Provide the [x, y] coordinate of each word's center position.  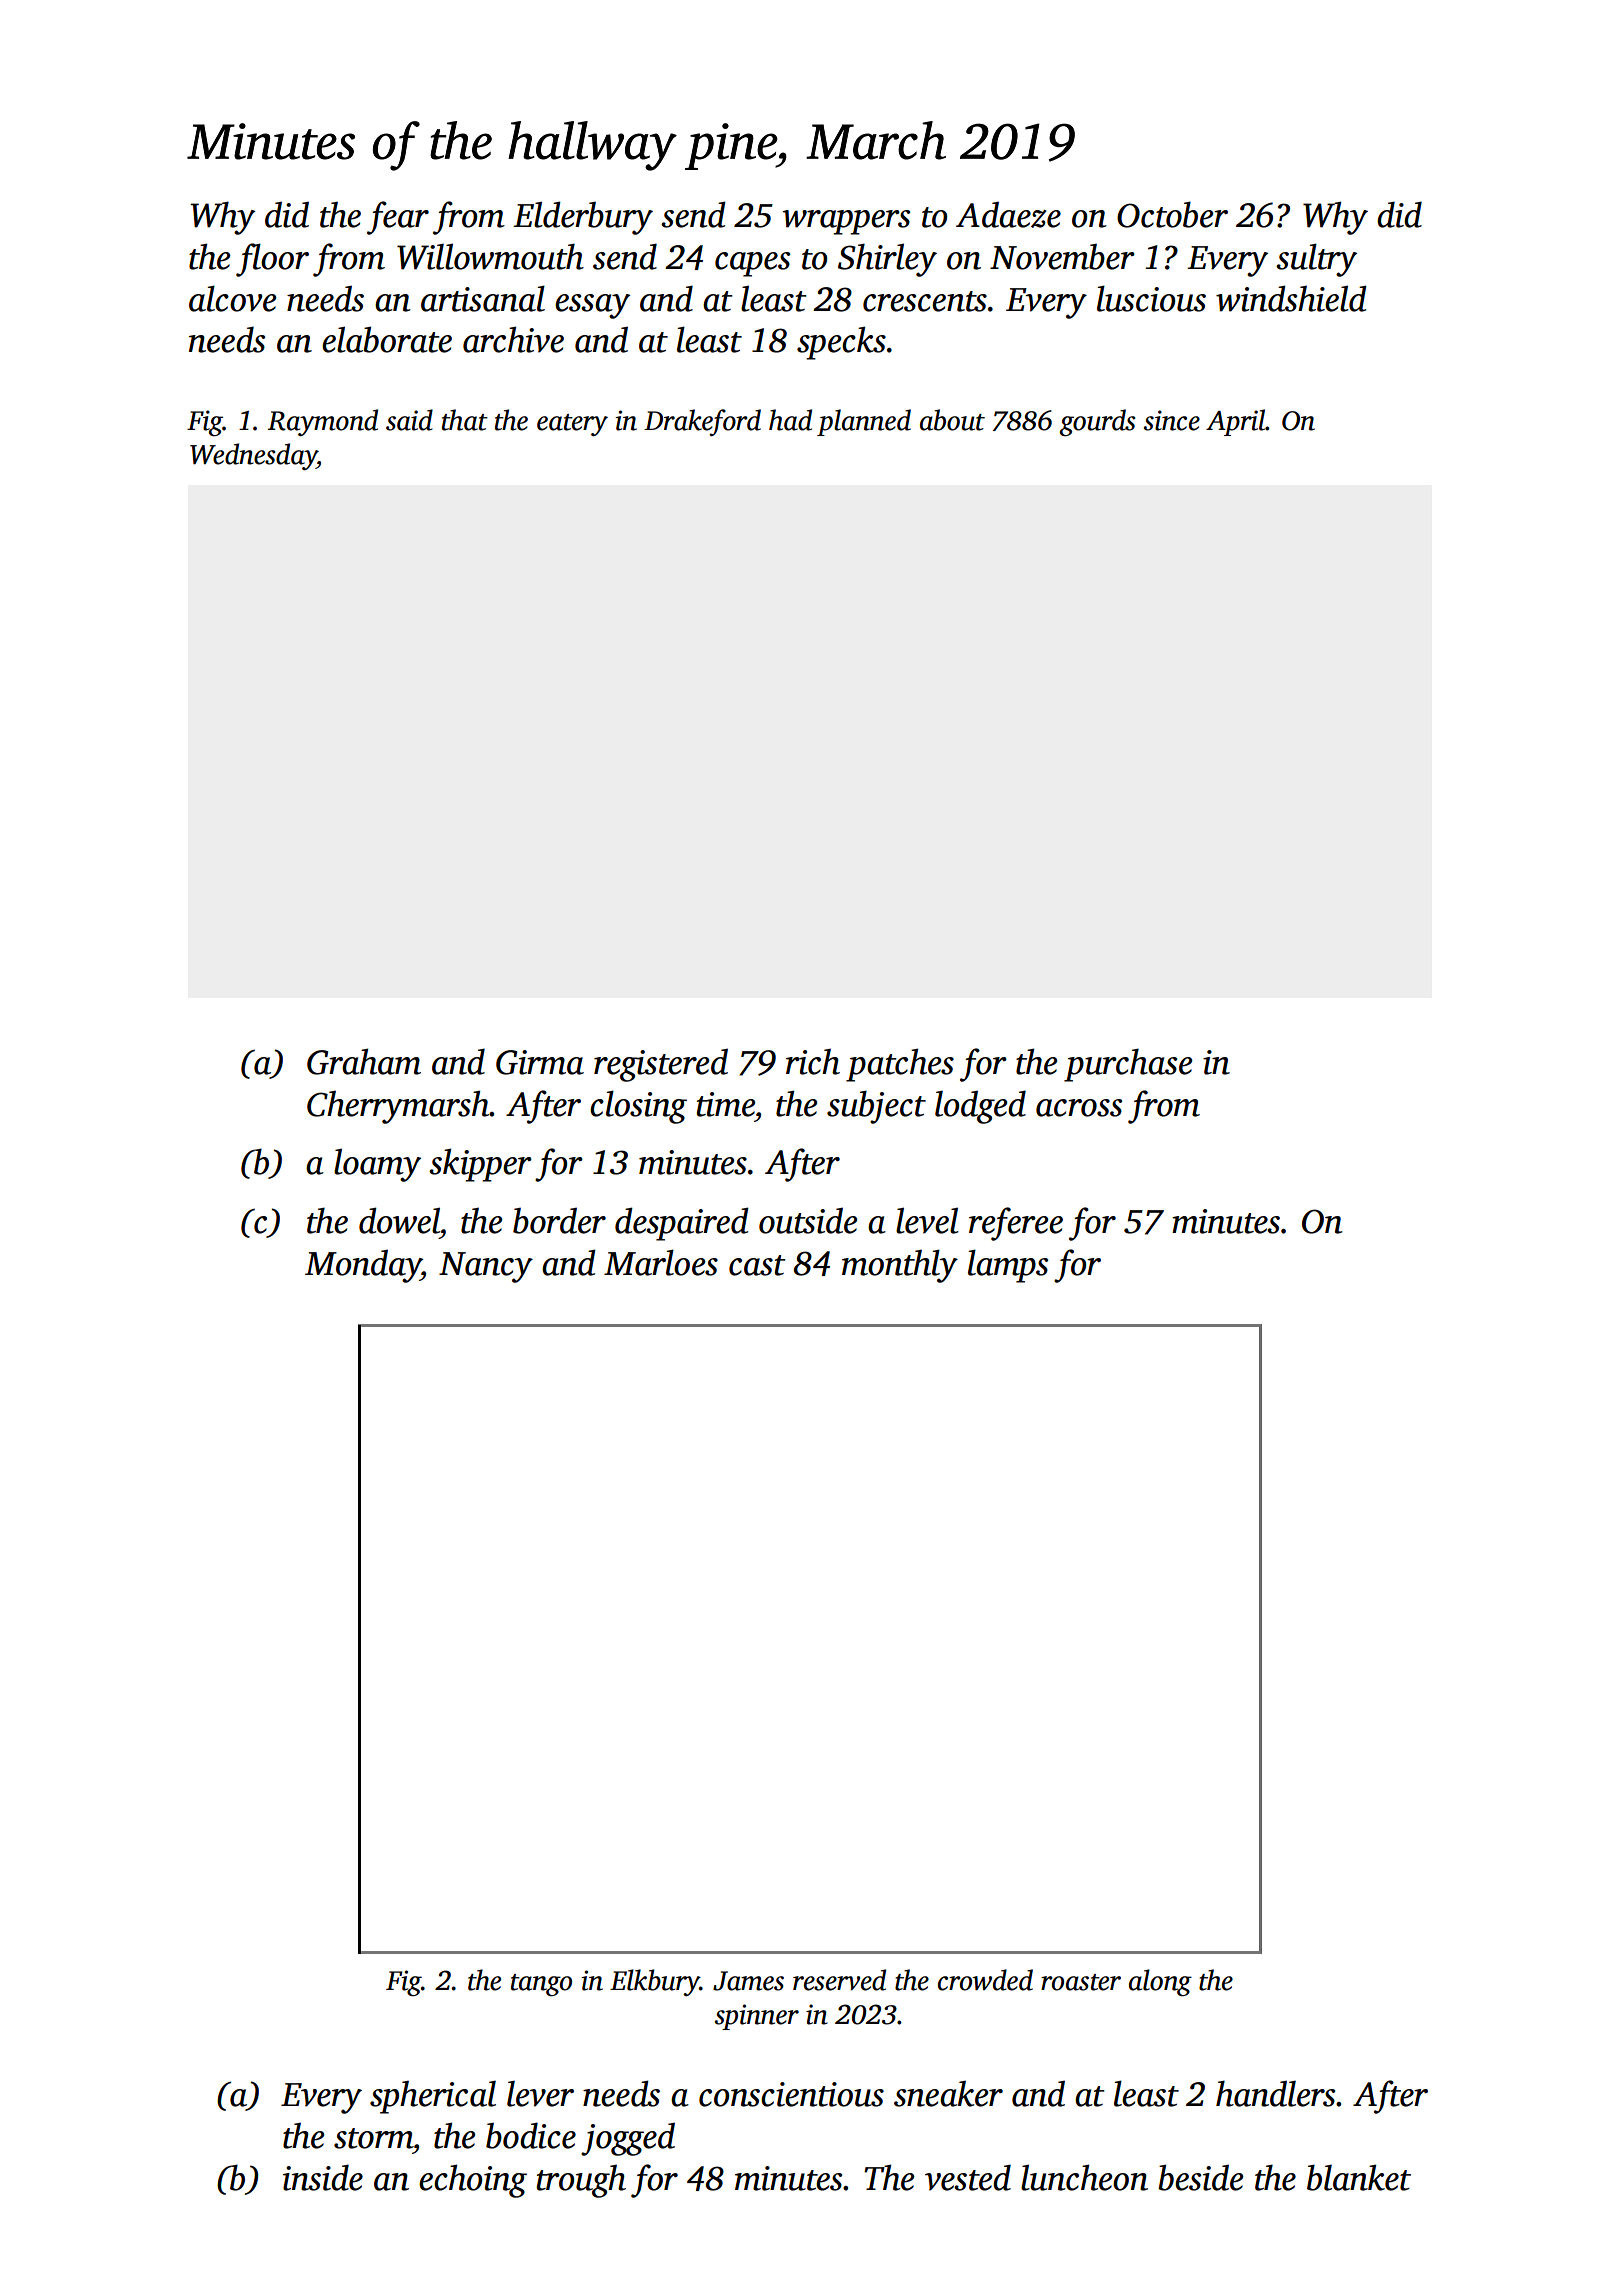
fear [398, 218]
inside [323, 2177]
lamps [1008, 1266]
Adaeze [1008, 215]
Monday [363, 1266]
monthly [900, 1266]
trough [581, 2181]
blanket [1359, 2177]
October [1172, 214]
